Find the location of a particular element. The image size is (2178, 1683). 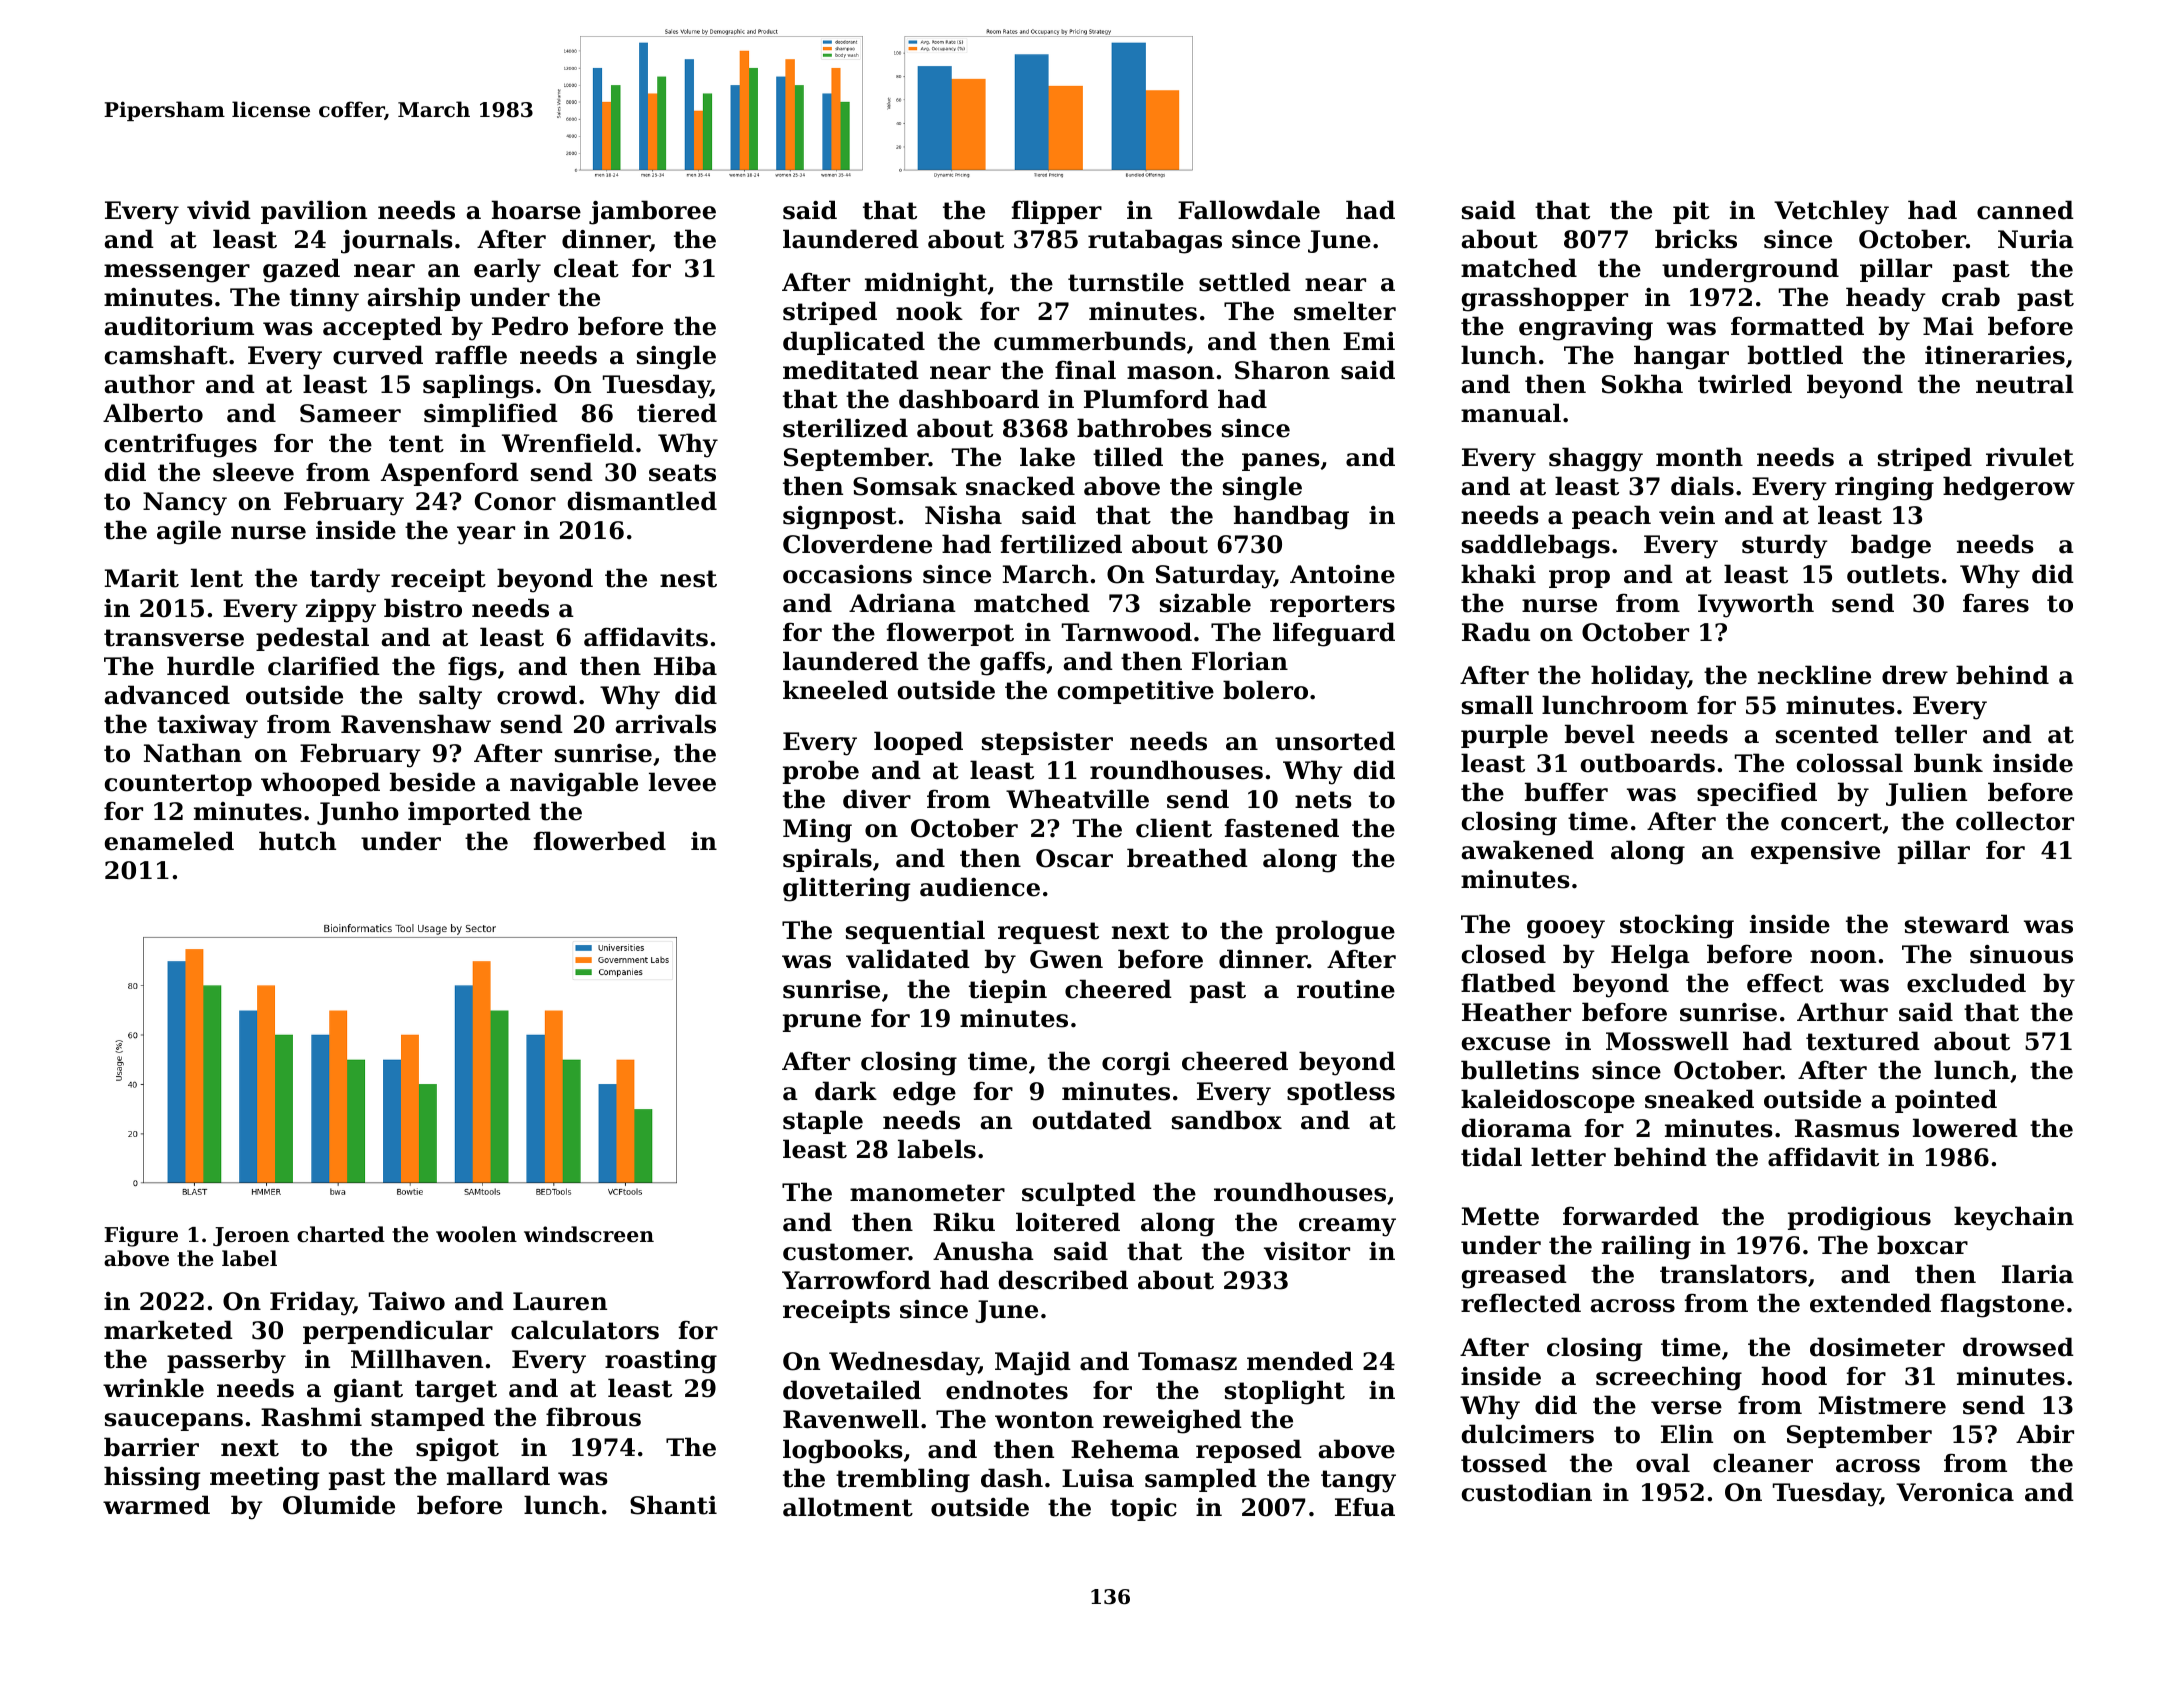

pit is located at coordinates (1691, 212).
